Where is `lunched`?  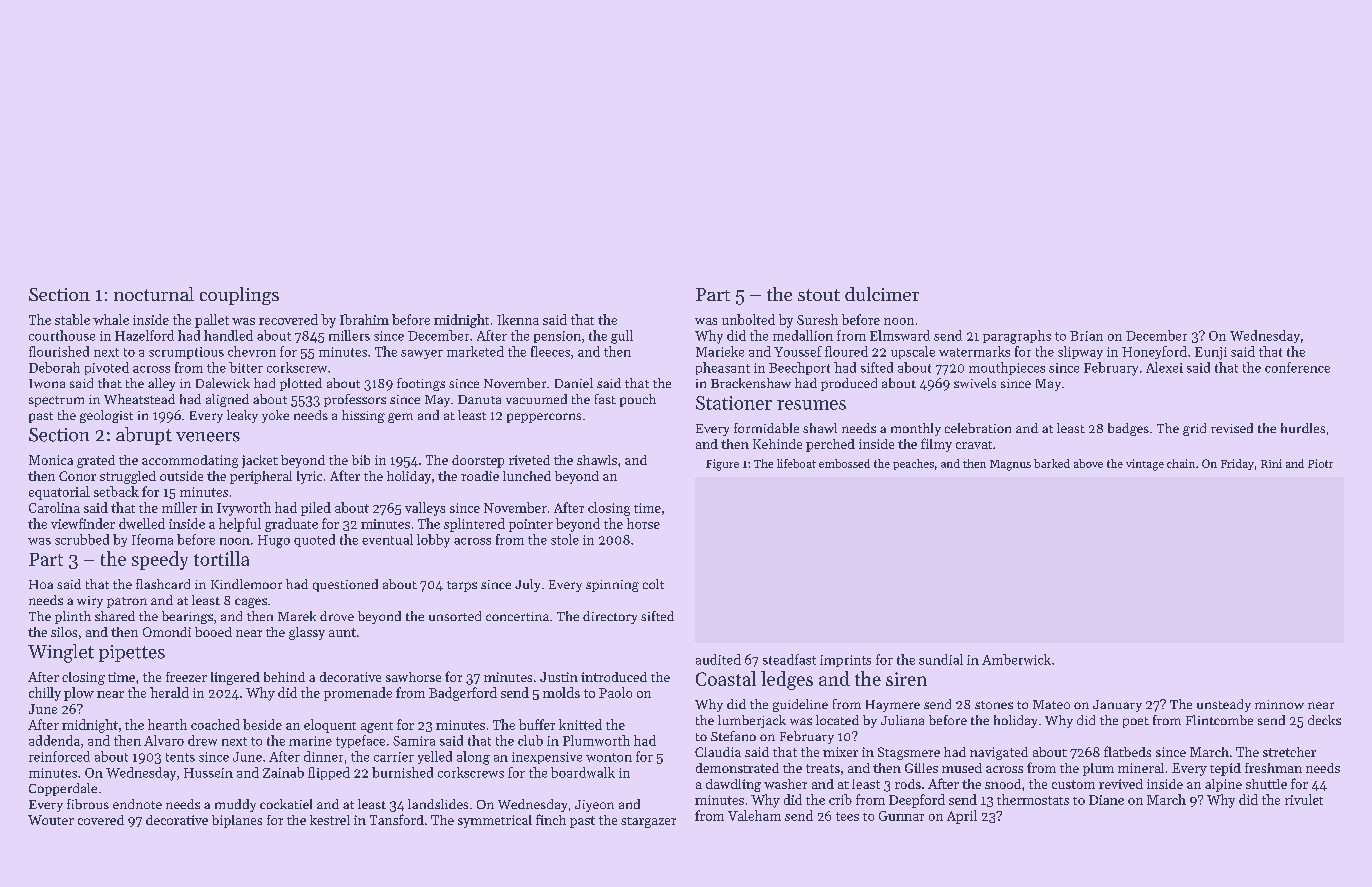 lunched is located at coordinates (527, 476).
